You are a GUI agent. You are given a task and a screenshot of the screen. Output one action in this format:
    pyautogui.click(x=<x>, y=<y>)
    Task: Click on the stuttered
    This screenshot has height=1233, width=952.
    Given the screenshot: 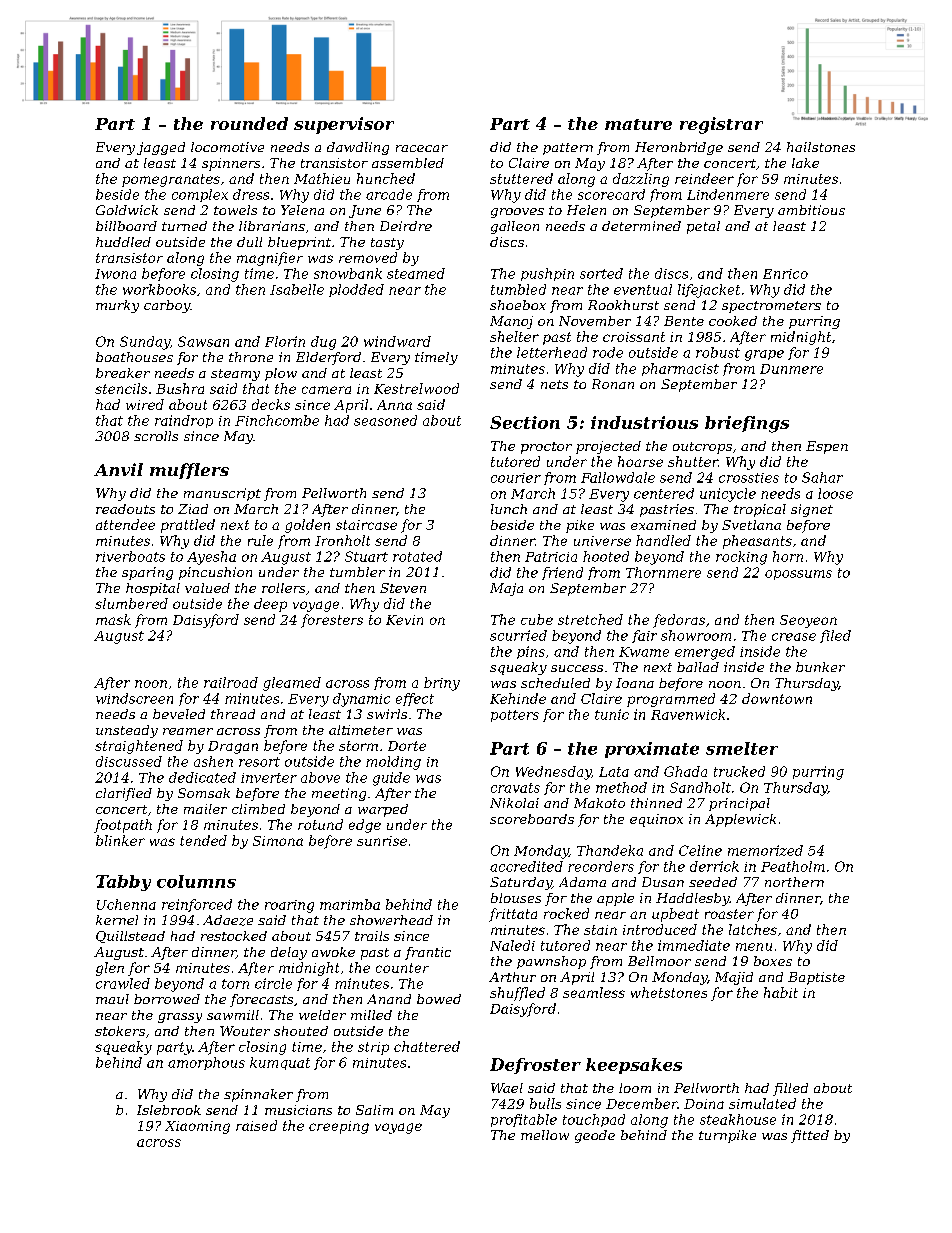 What is the action you would take?
    pyautogui.click(x=521, y=178)
